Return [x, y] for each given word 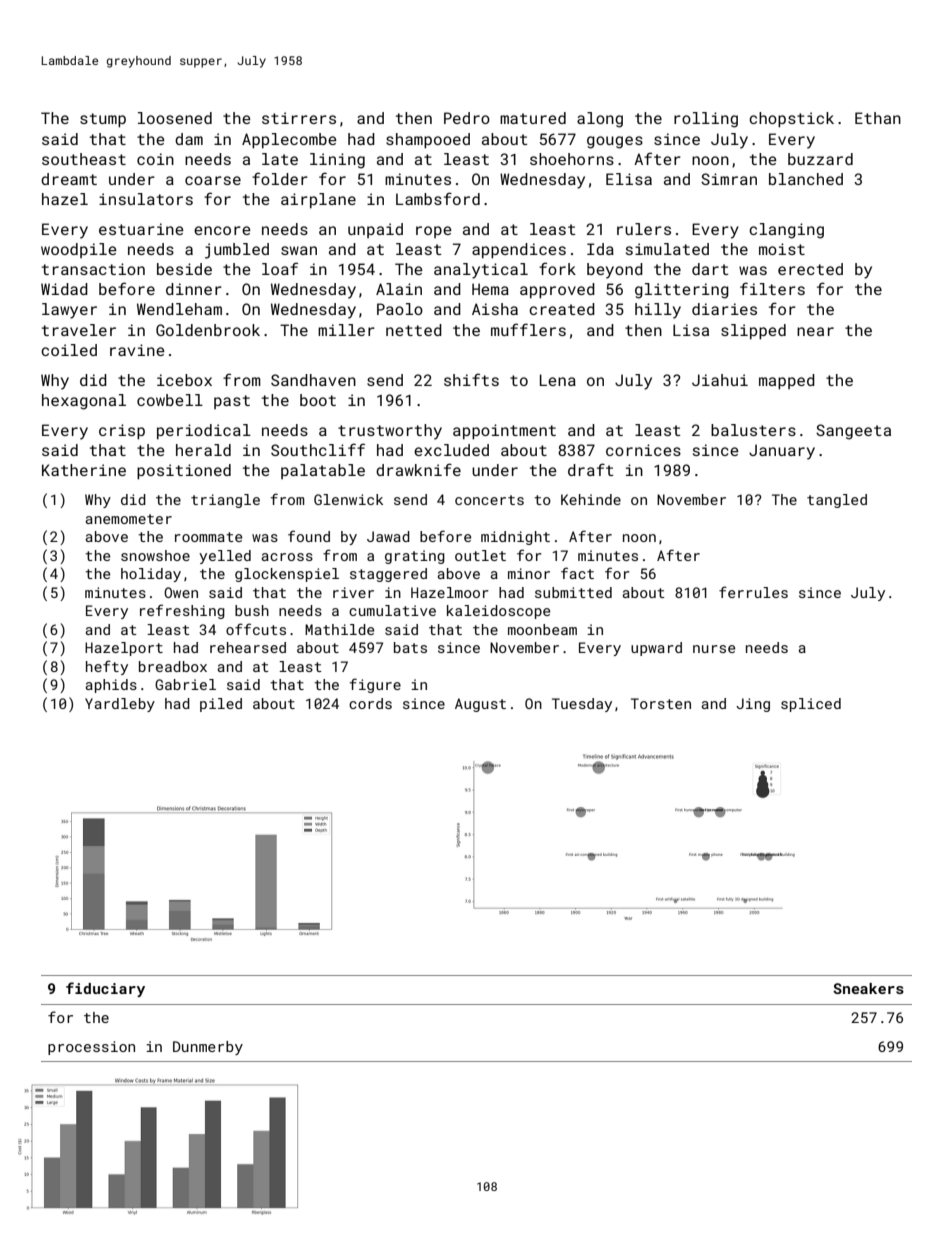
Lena [558, 380]
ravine [137, 350]
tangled [837, 501]
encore [222, 230]
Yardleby [120, 705]
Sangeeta [853, 432]
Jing [753, 705]
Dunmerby [208, 1048]
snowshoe [155, 555]
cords [370, 703]
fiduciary [105, 989]
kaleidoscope [498, 612]
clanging [786, 231]
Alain [399, 289]
